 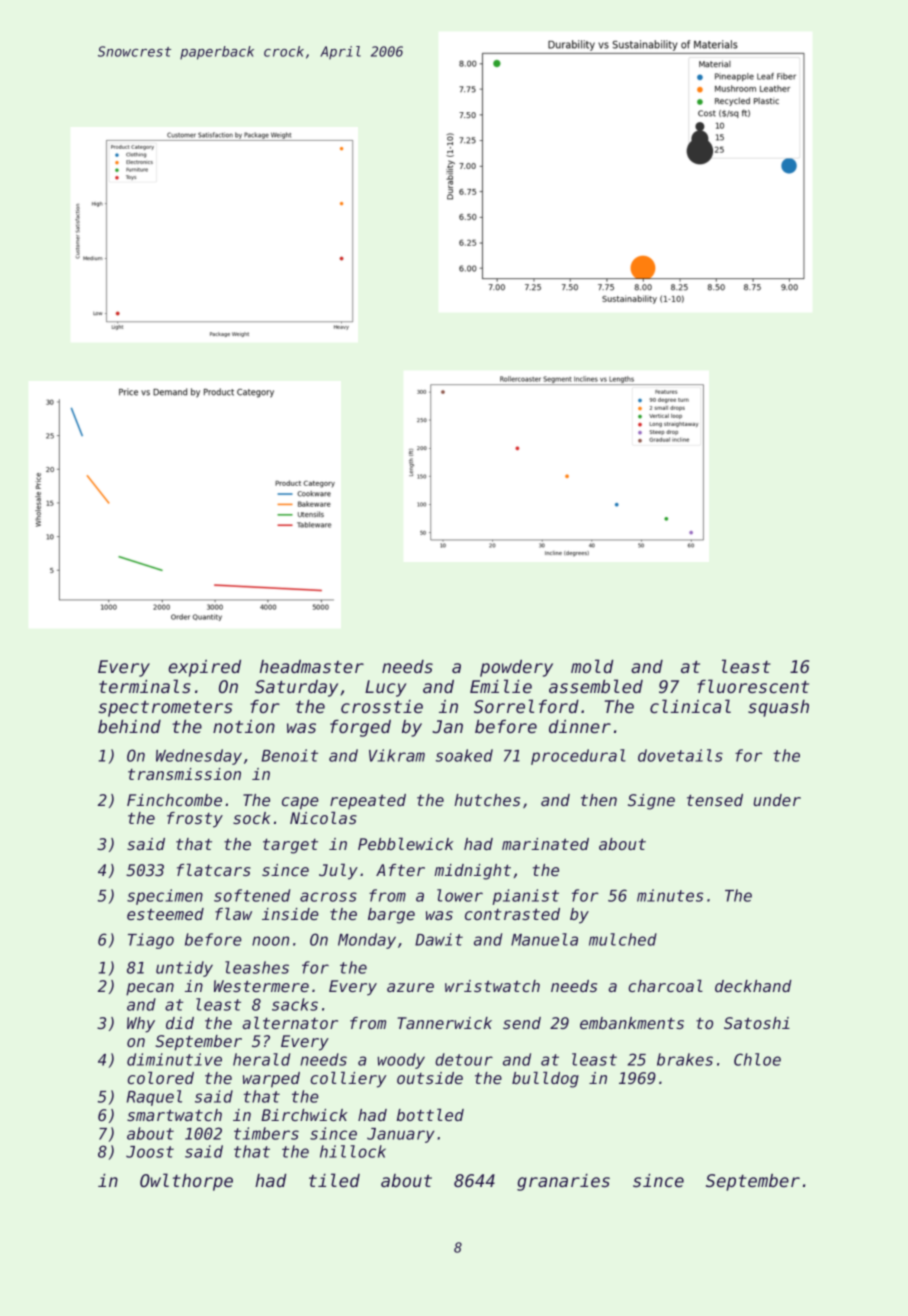 I want to click on tiled, so click(x=334, y=1180).
